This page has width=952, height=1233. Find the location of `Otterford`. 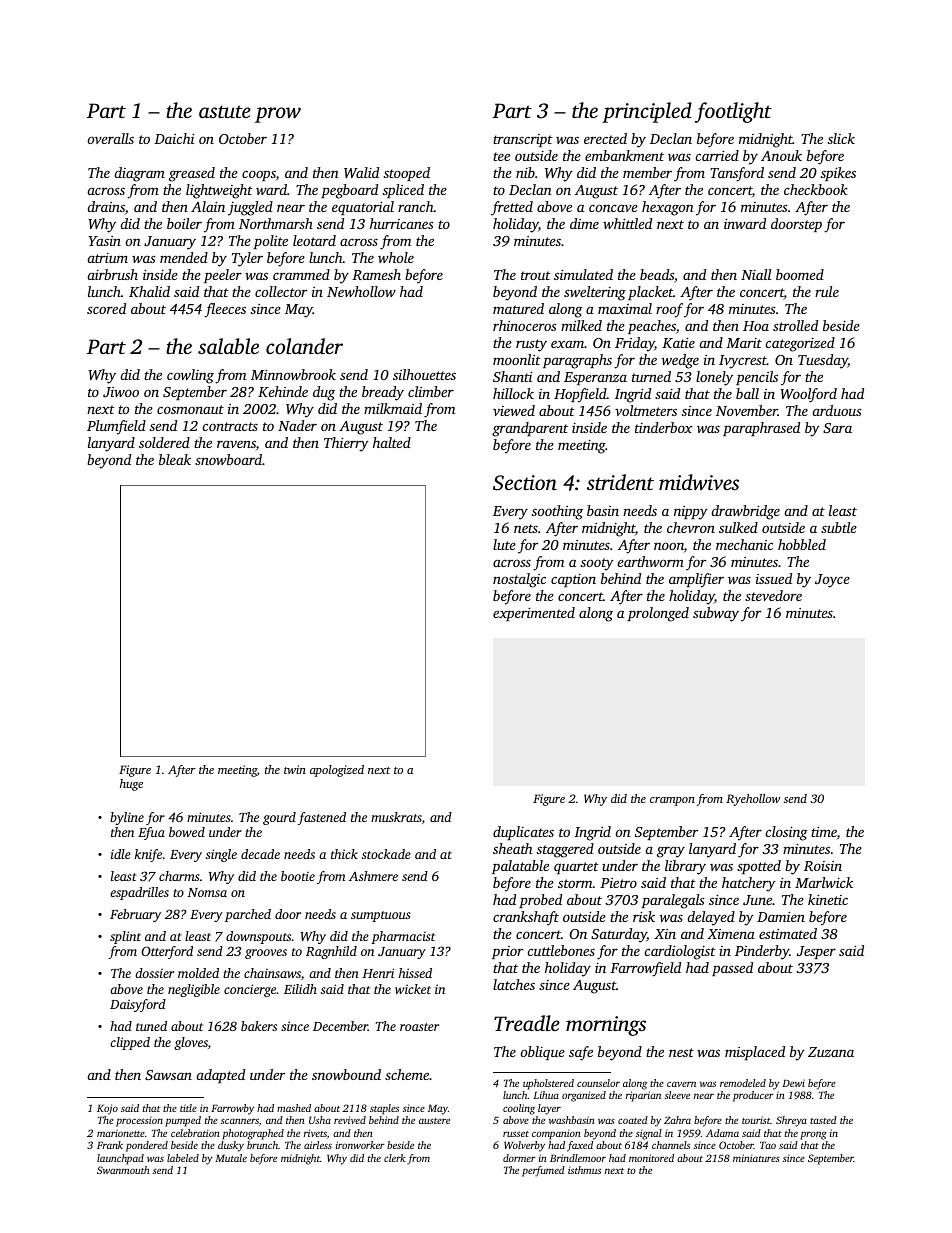

Otterford is located at coordinates (167, 952).
